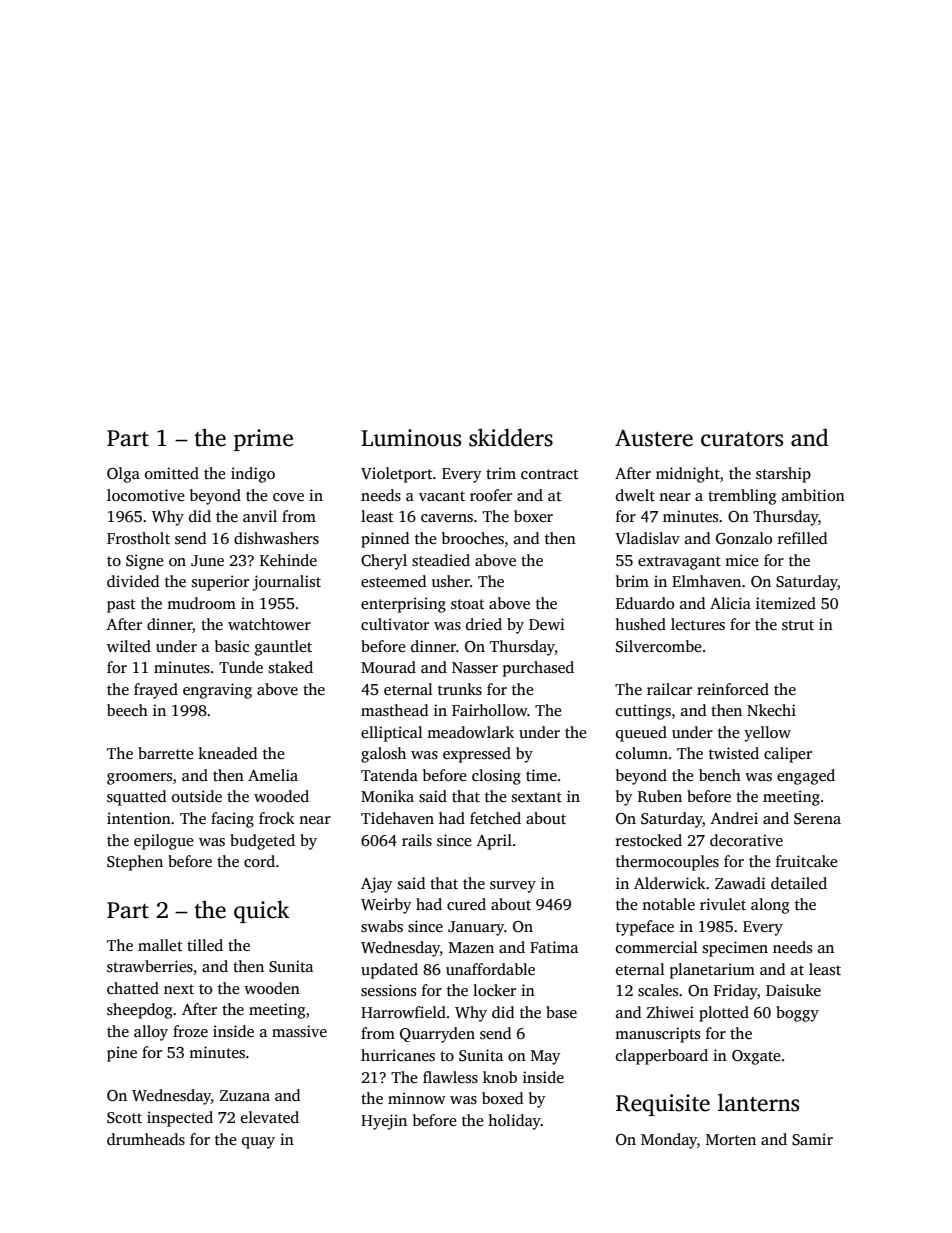 This screenshot has height=1233, width=952. I want to click on Violetport, so click(397, 475).
